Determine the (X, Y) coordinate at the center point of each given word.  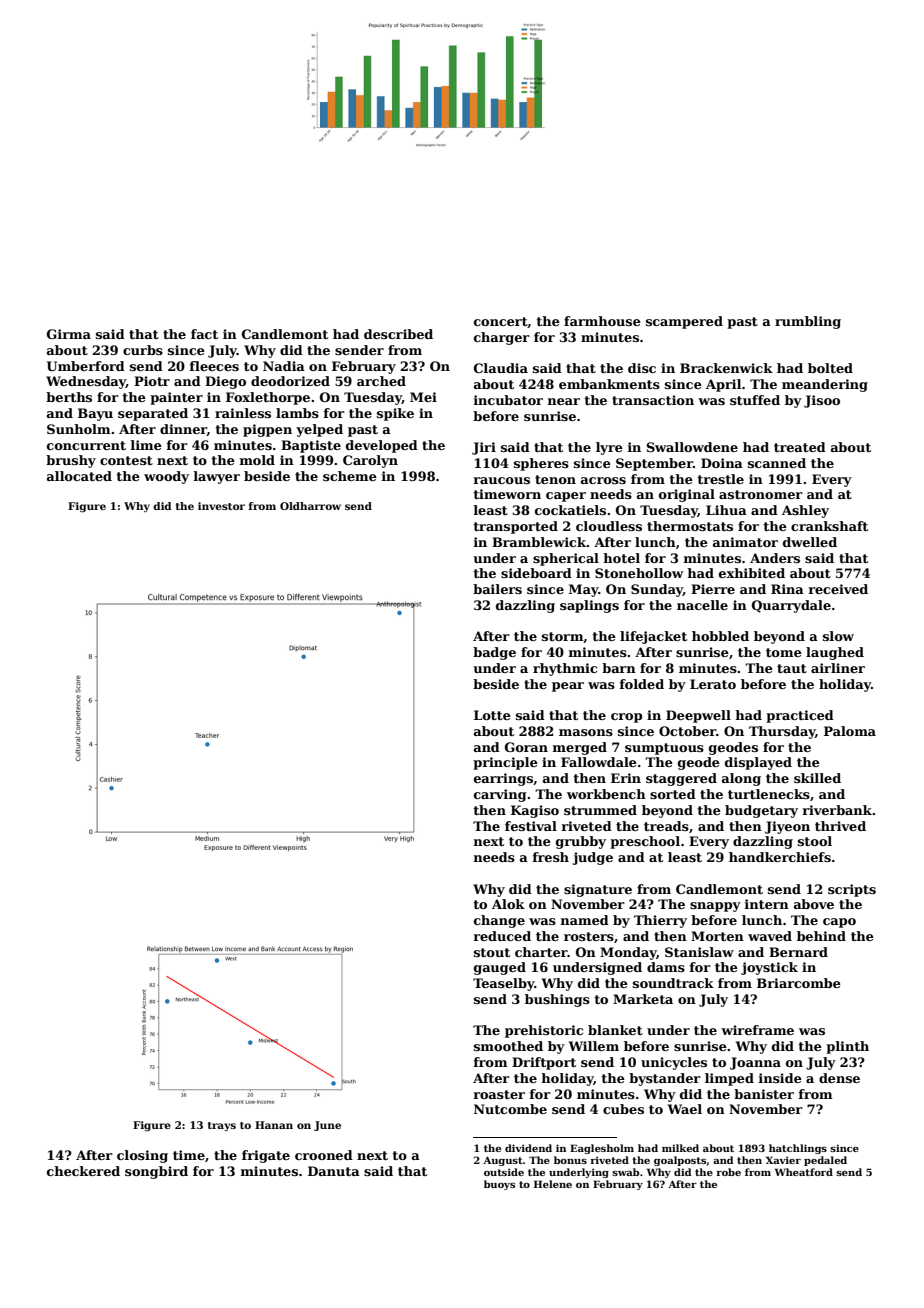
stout (492, 952)
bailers (497, 589)
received (838, 589)
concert (501, 322)
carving (500, 795)
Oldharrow (310, 506)
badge (494, 653)
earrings (503, 779)
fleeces (214, 366)
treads (666, 826)
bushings (557, 1000)
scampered (684, 322)
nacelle (702, 605)
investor (221, 506)
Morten (717, 936)
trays (222, 1126)
